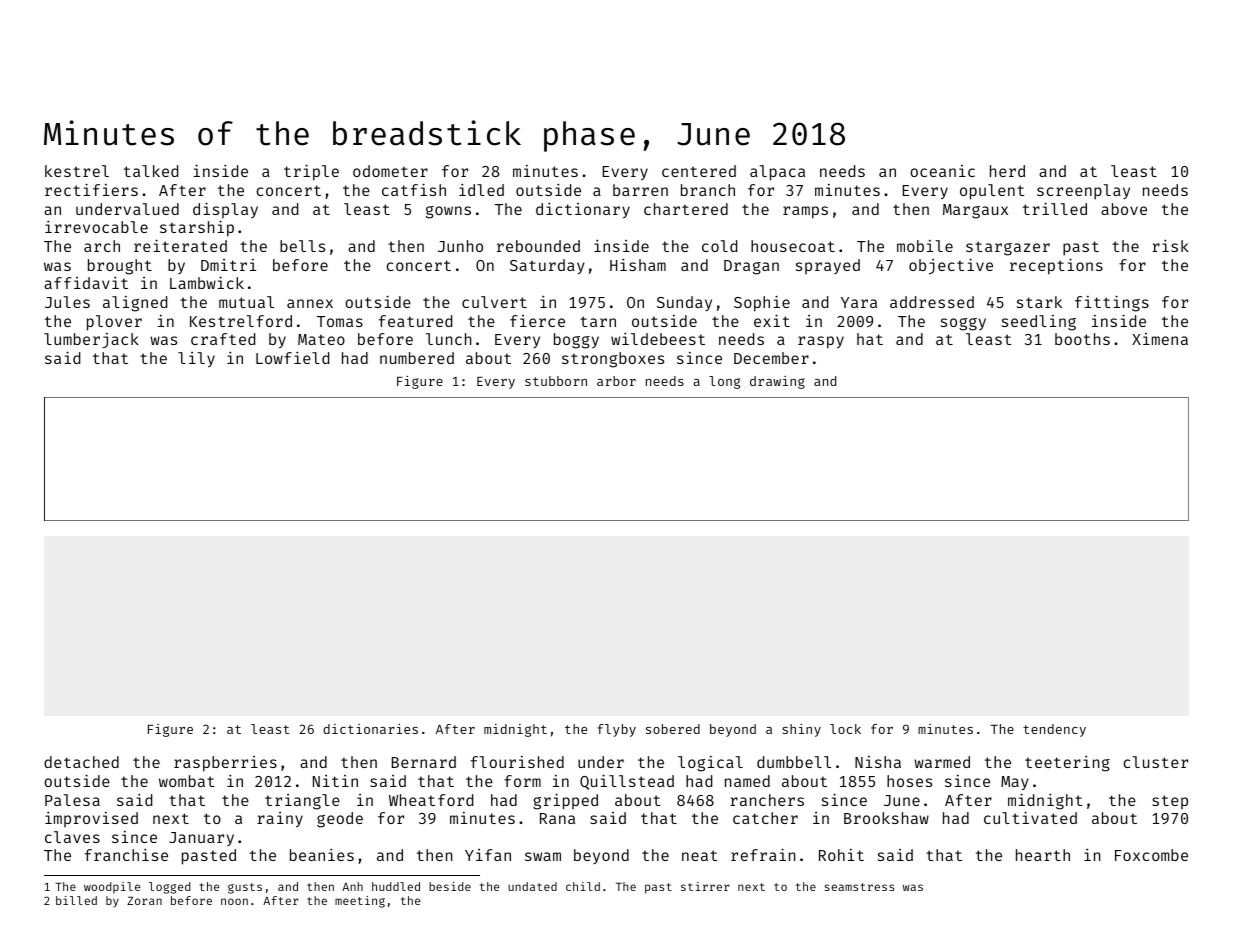  Describe the element at coordinates (532, 886) in the document. I see `undated` at that location.
